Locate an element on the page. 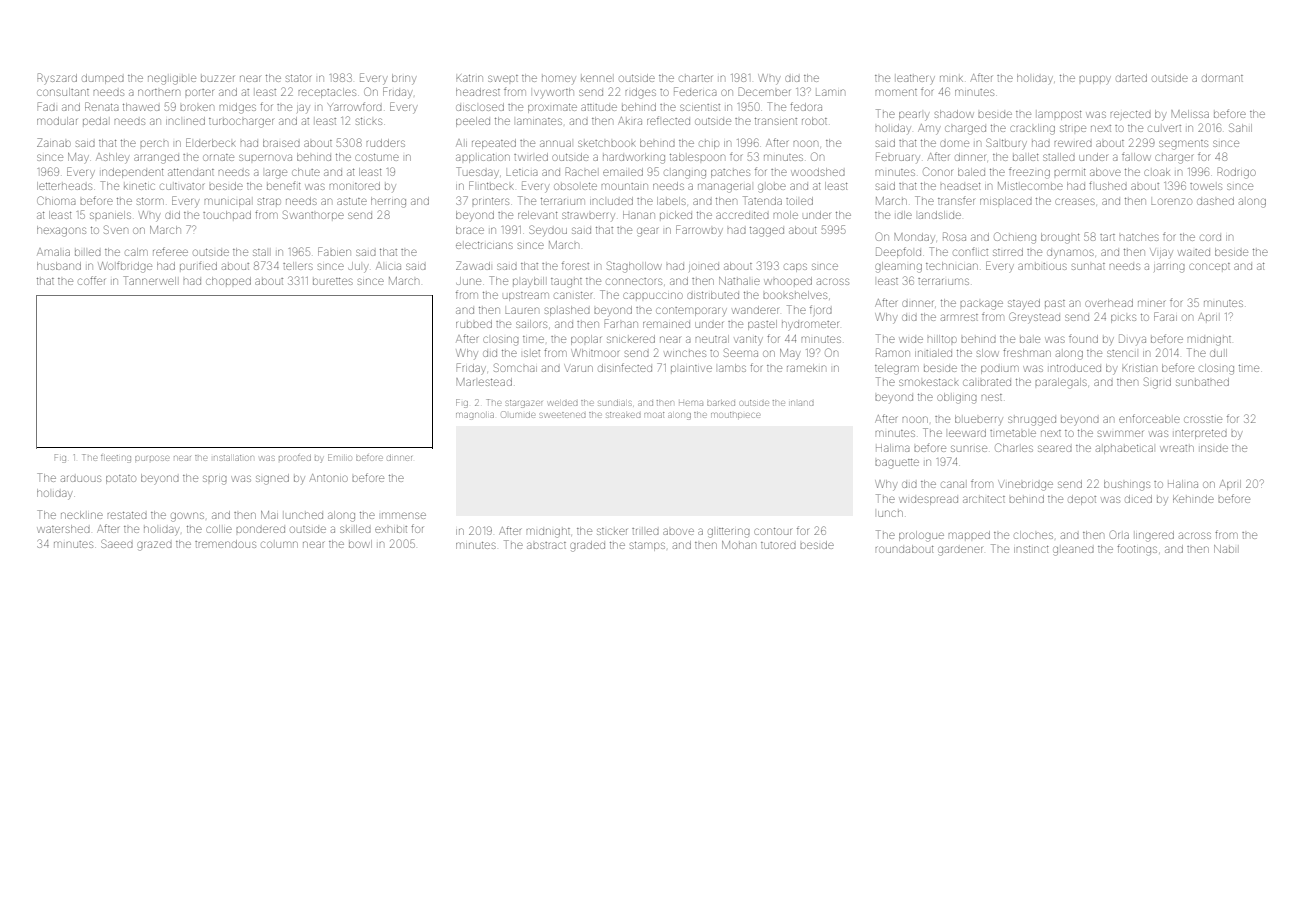 The width and height of the image is (1308, 924). stamps is located at coordinates (647, 546).
